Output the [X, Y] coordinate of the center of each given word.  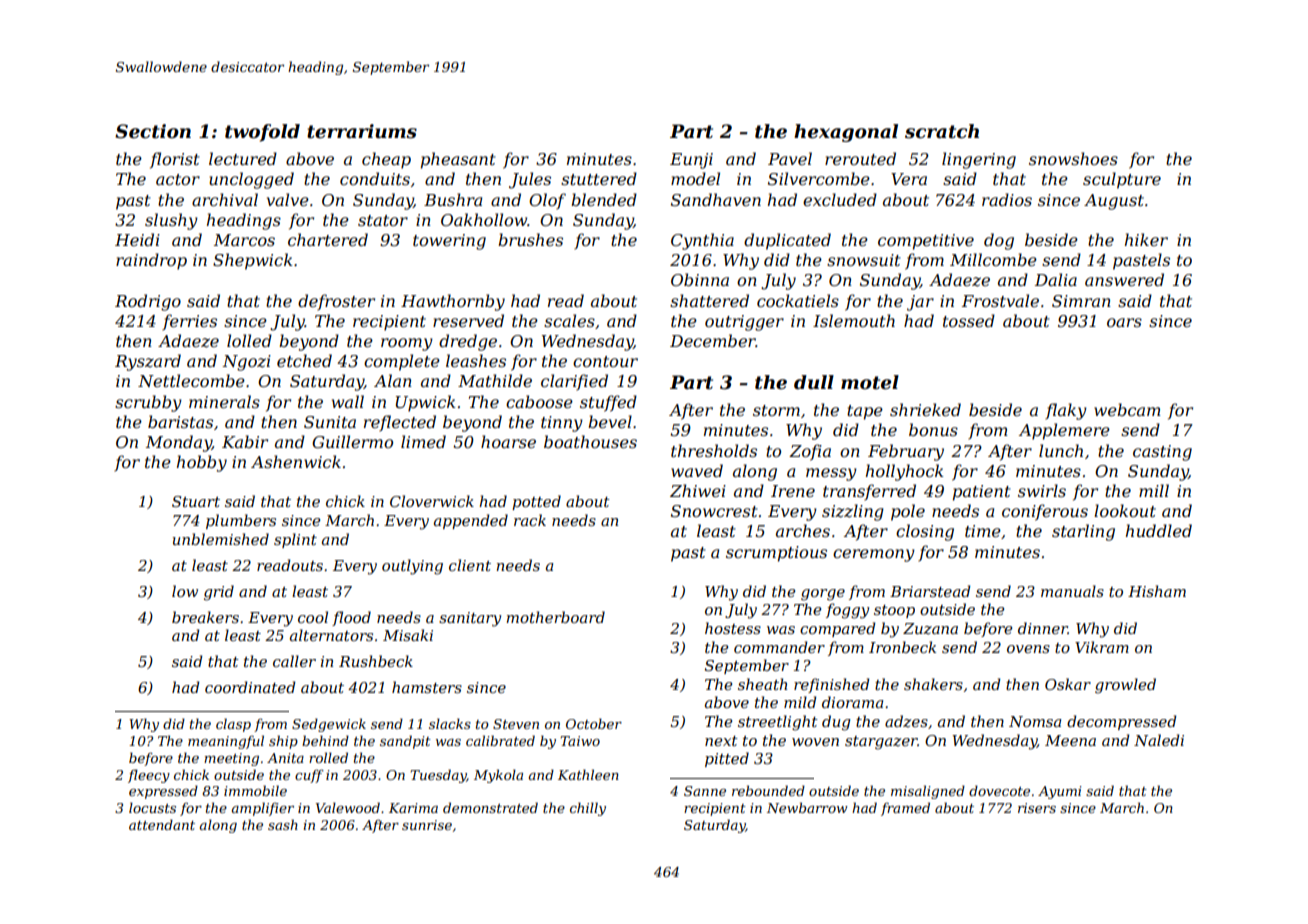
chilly [588, 809]
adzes [906, 721]
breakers [205, 617]
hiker [1146, 239]
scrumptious [776, 554]
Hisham [1157, 591]
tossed [969, 320]
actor [178, 179]
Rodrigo [148, 302]
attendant [162, 824]
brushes [530, 239]
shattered [709, 300]
